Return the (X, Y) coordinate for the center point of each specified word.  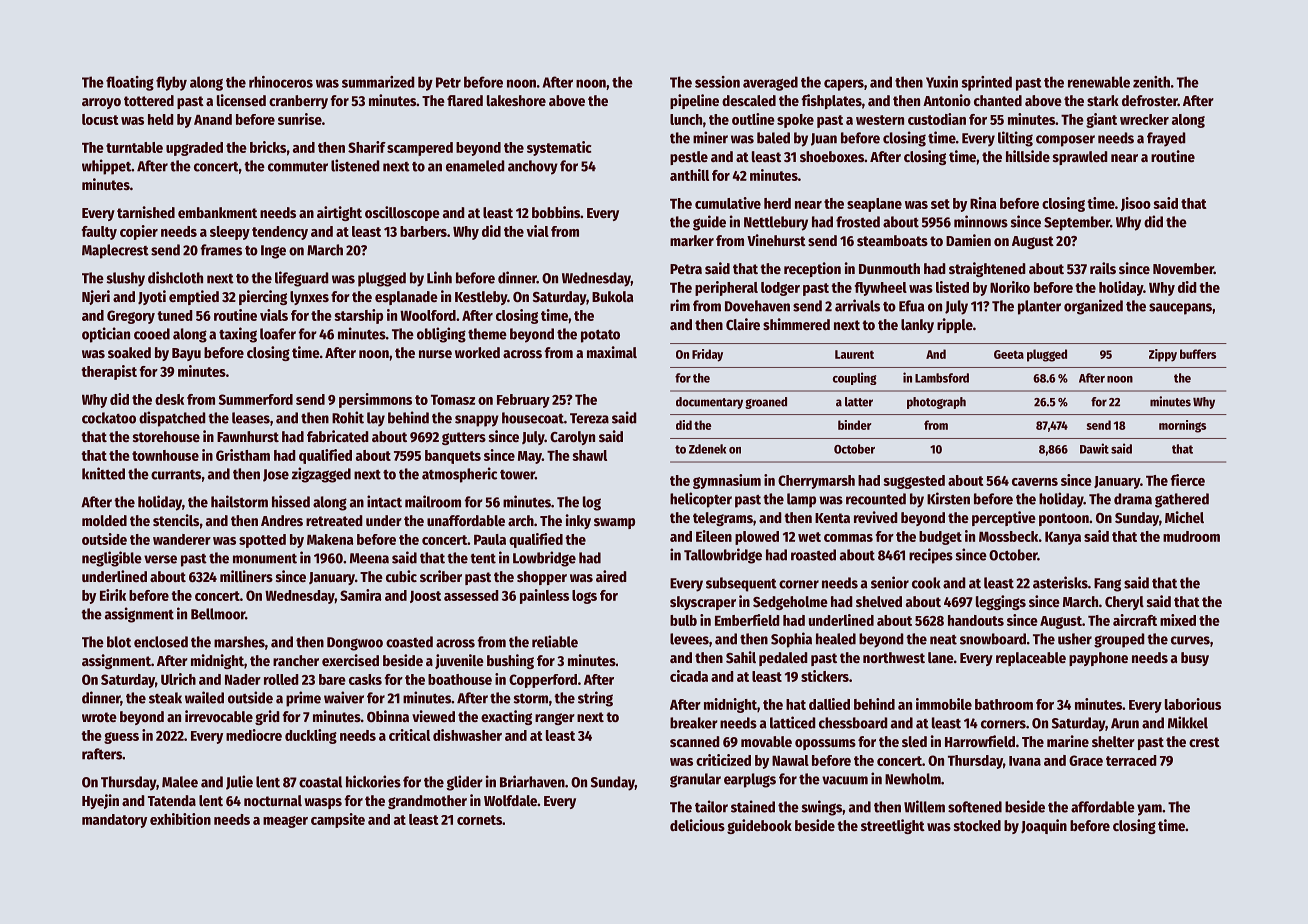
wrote (99, 717)
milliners (246, 576)
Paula (490, 539)
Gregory (131, 317)
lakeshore (516, 100)
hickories (373, 781)
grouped (1119, 640)
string (595, 699)
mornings (1182, 426)
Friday (707, 355)
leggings (1001, 602)
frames (221, 250)
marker (692, 240)
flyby (171, 83)
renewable (1099, 82)
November (1183, 268)
